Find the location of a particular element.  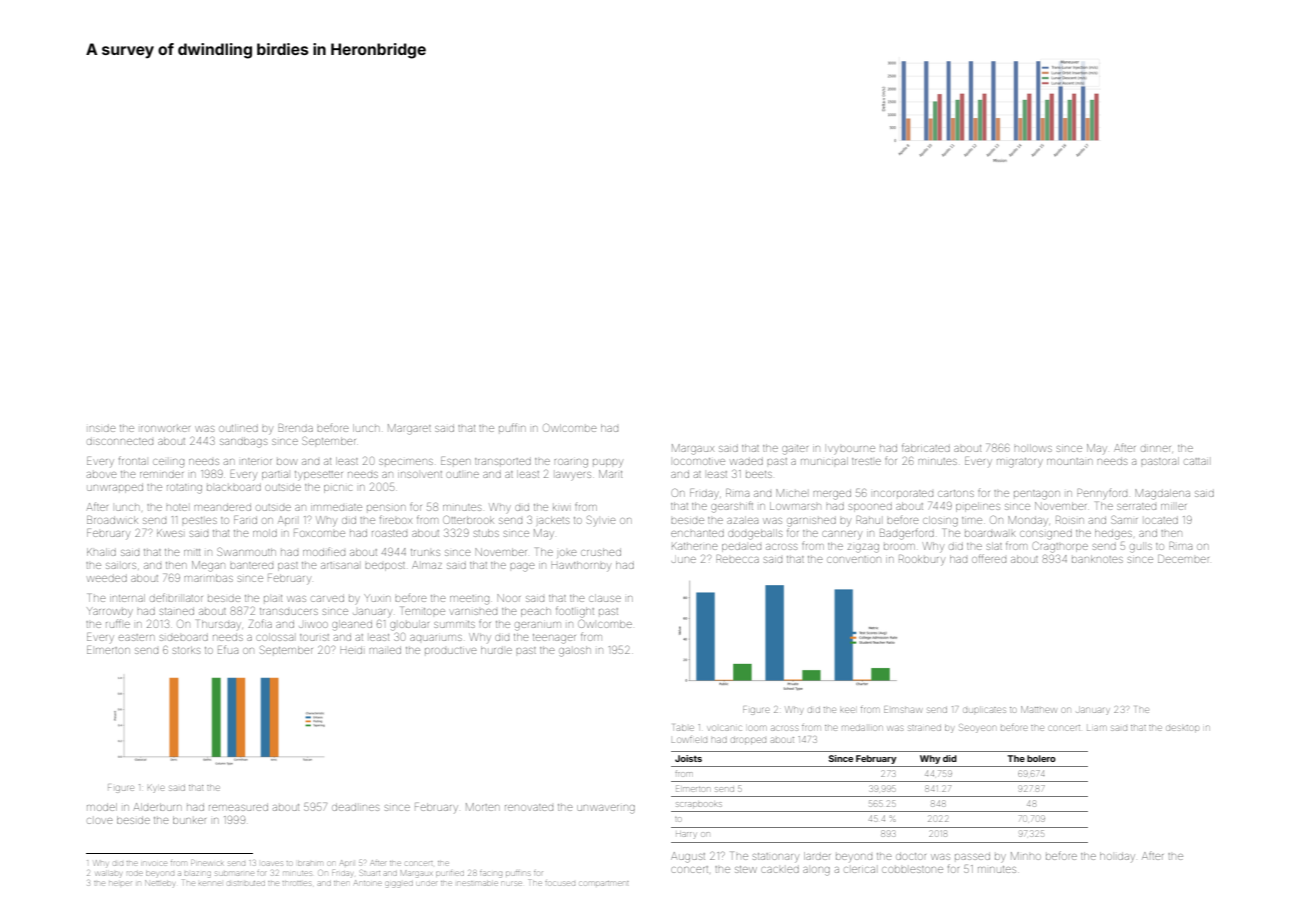

gaiter is located at coordinates (795, 450).
